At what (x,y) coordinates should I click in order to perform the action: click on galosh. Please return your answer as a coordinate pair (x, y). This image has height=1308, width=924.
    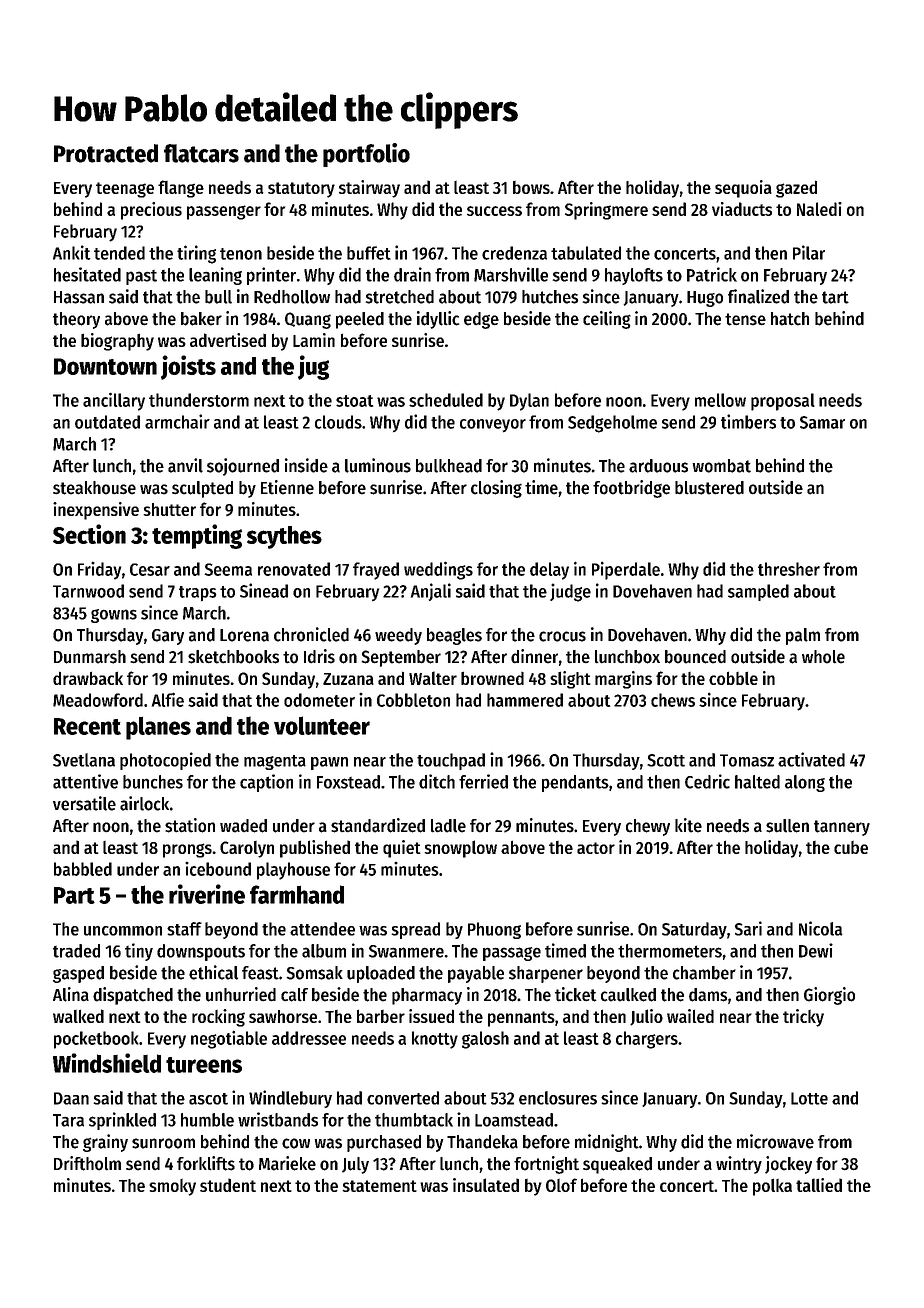
    Looking at the image, I should click on (485, 1040).
